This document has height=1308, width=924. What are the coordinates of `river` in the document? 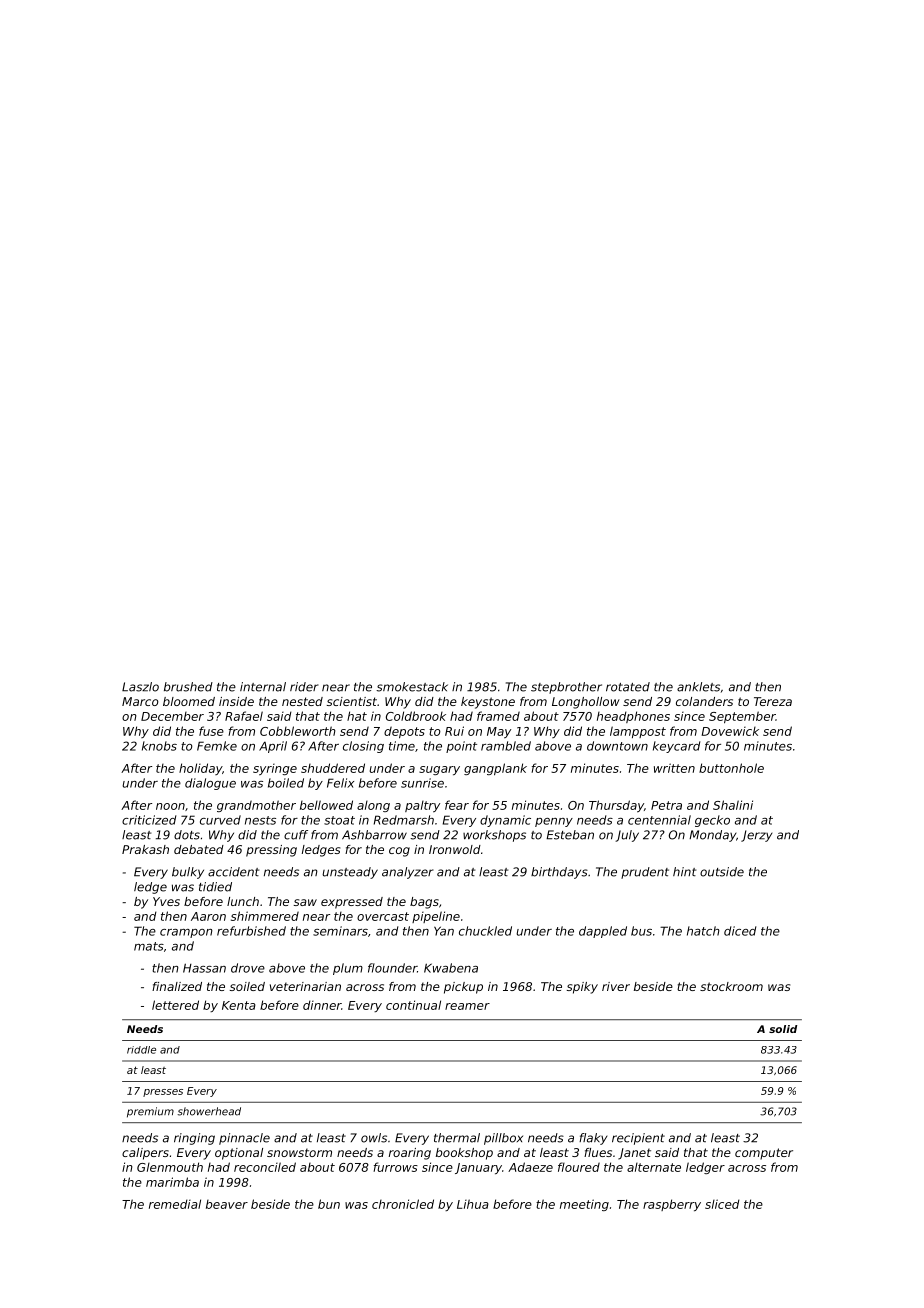 It's located at (616, 986).
